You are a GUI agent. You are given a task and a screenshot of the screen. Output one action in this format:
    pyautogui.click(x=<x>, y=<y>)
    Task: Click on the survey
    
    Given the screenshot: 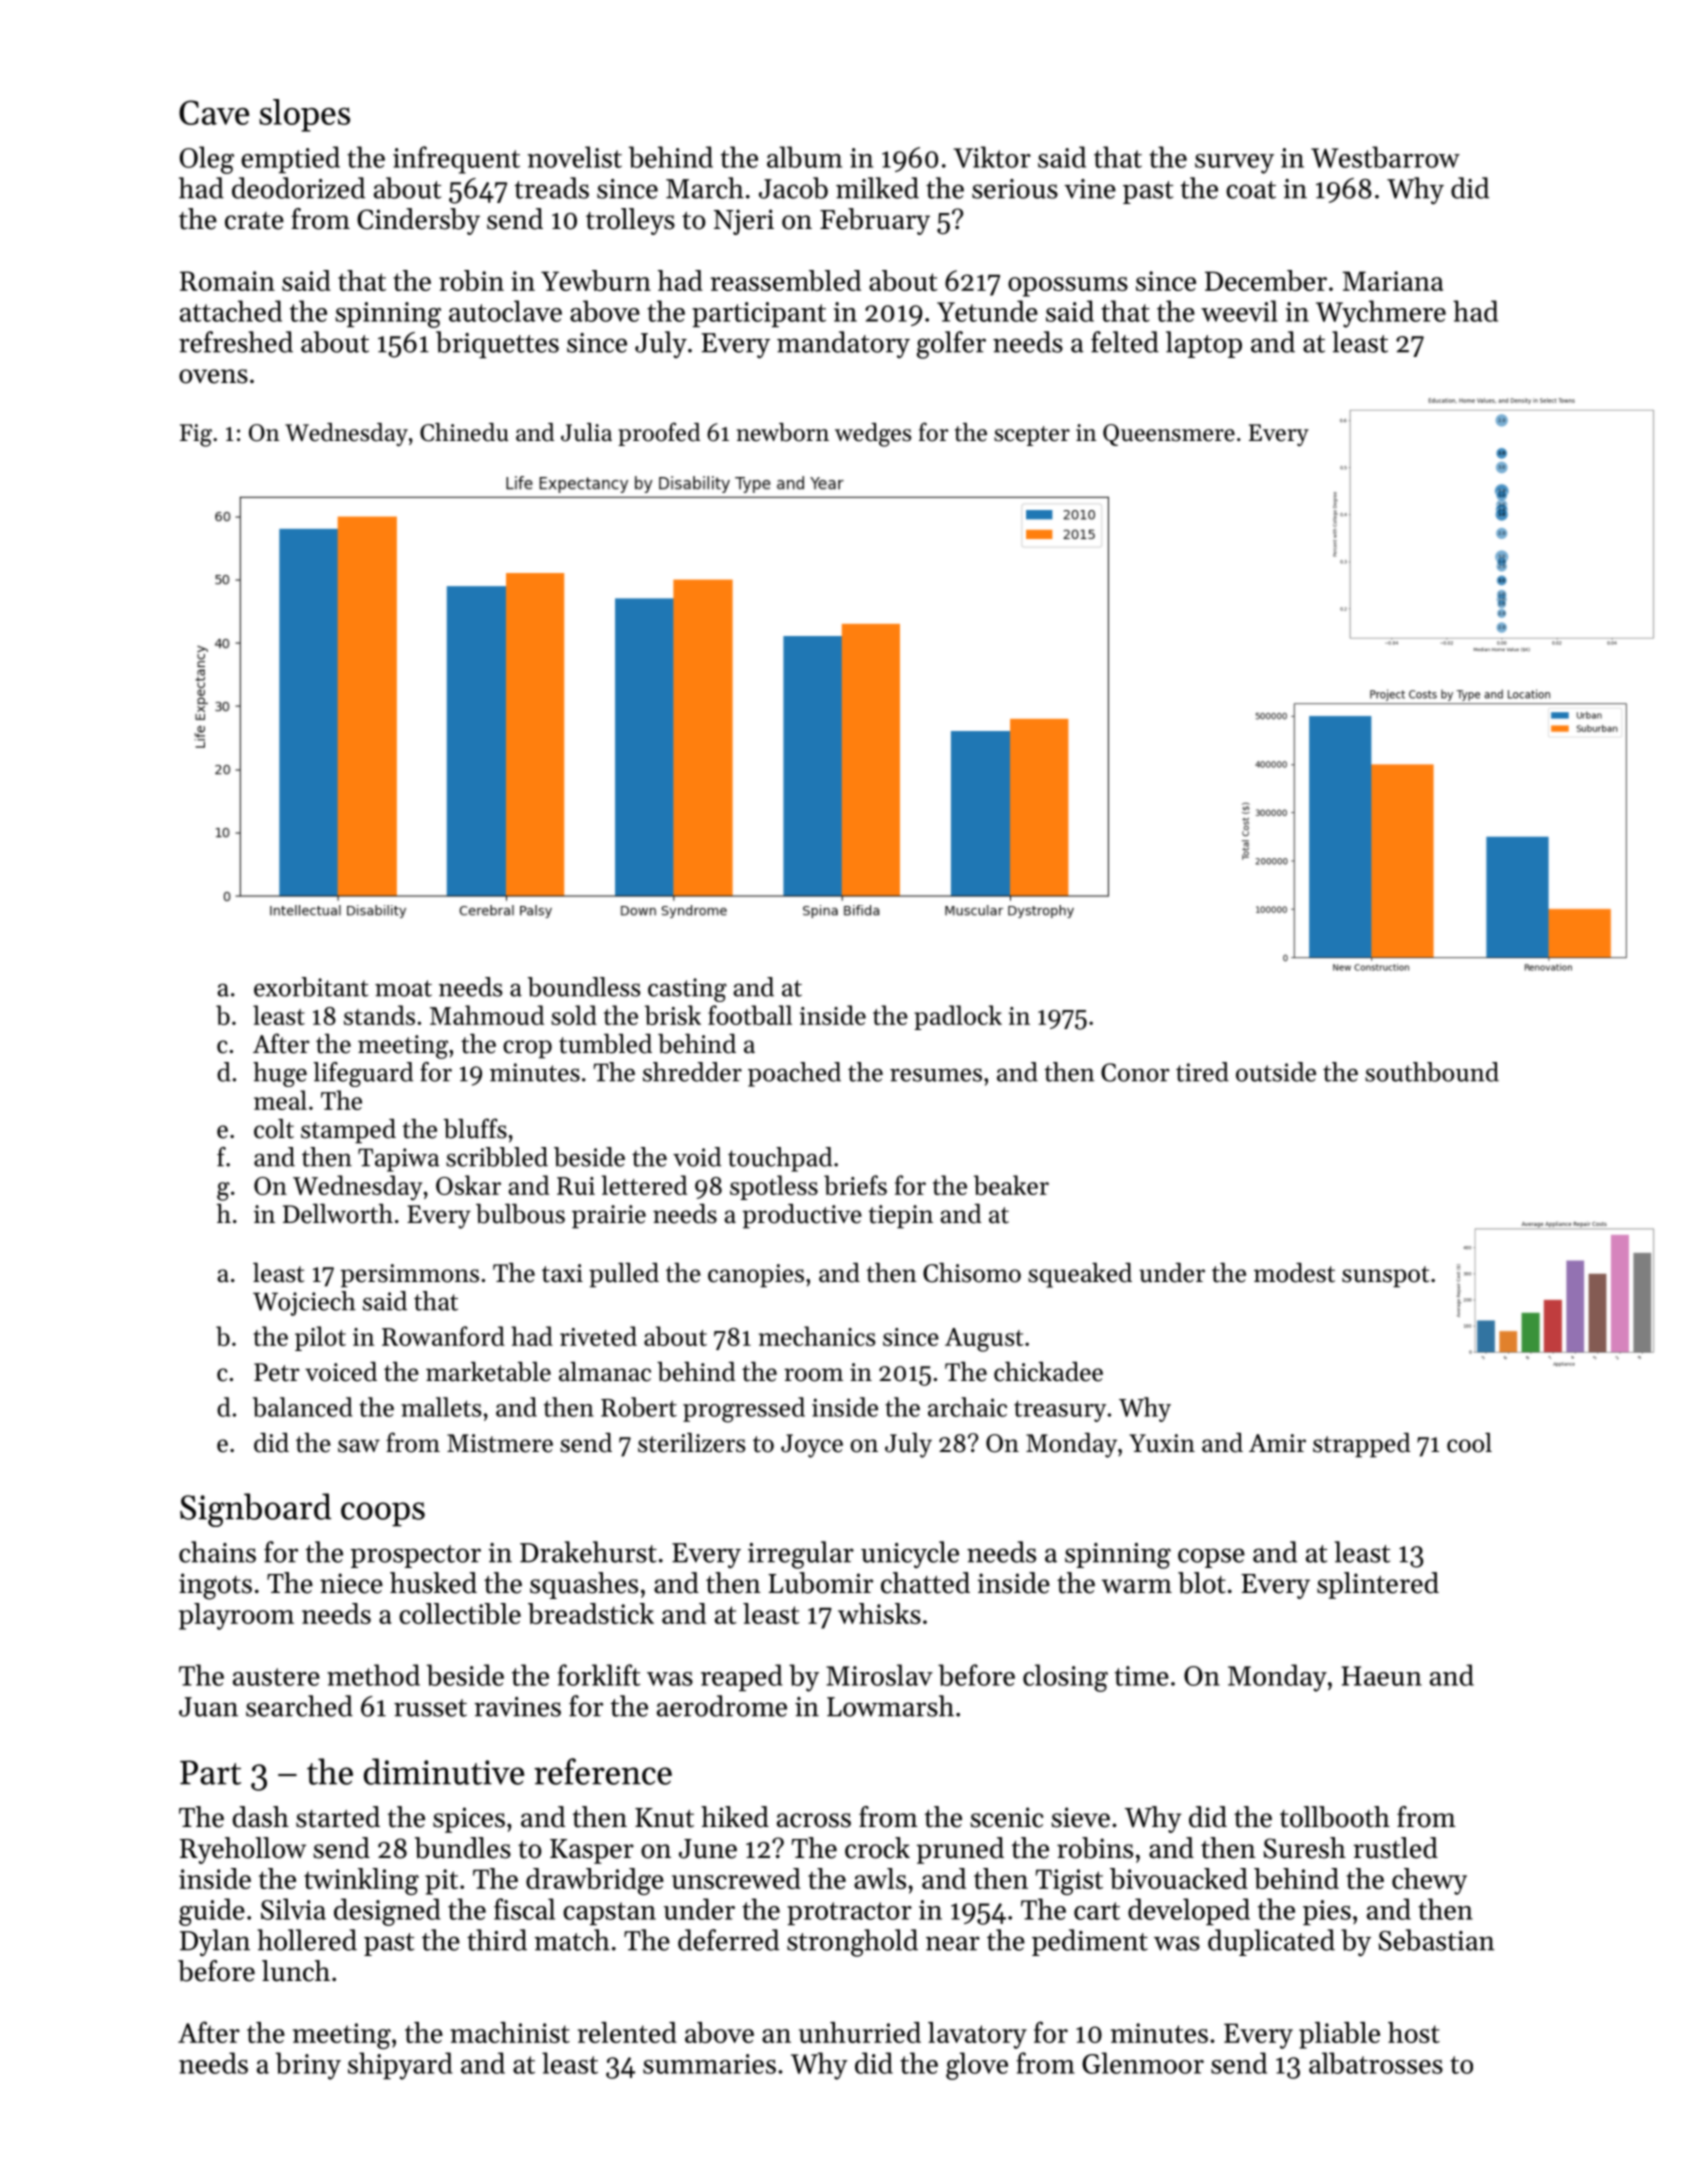 What is the action you would take?
    pyautogui.click(x=1234, y=164)
